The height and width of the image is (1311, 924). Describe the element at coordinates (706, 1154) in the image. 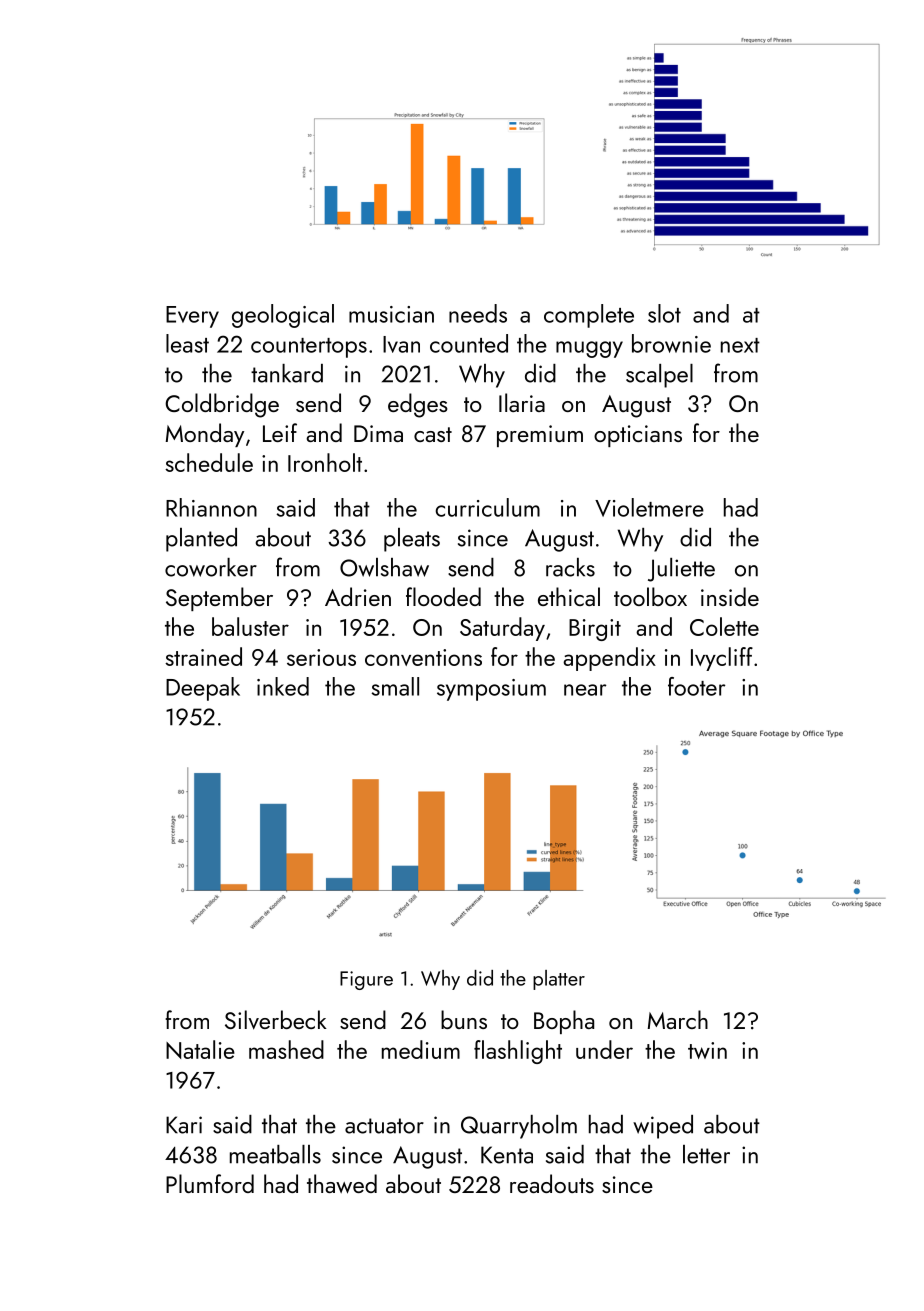

I see `letter` at that location.
